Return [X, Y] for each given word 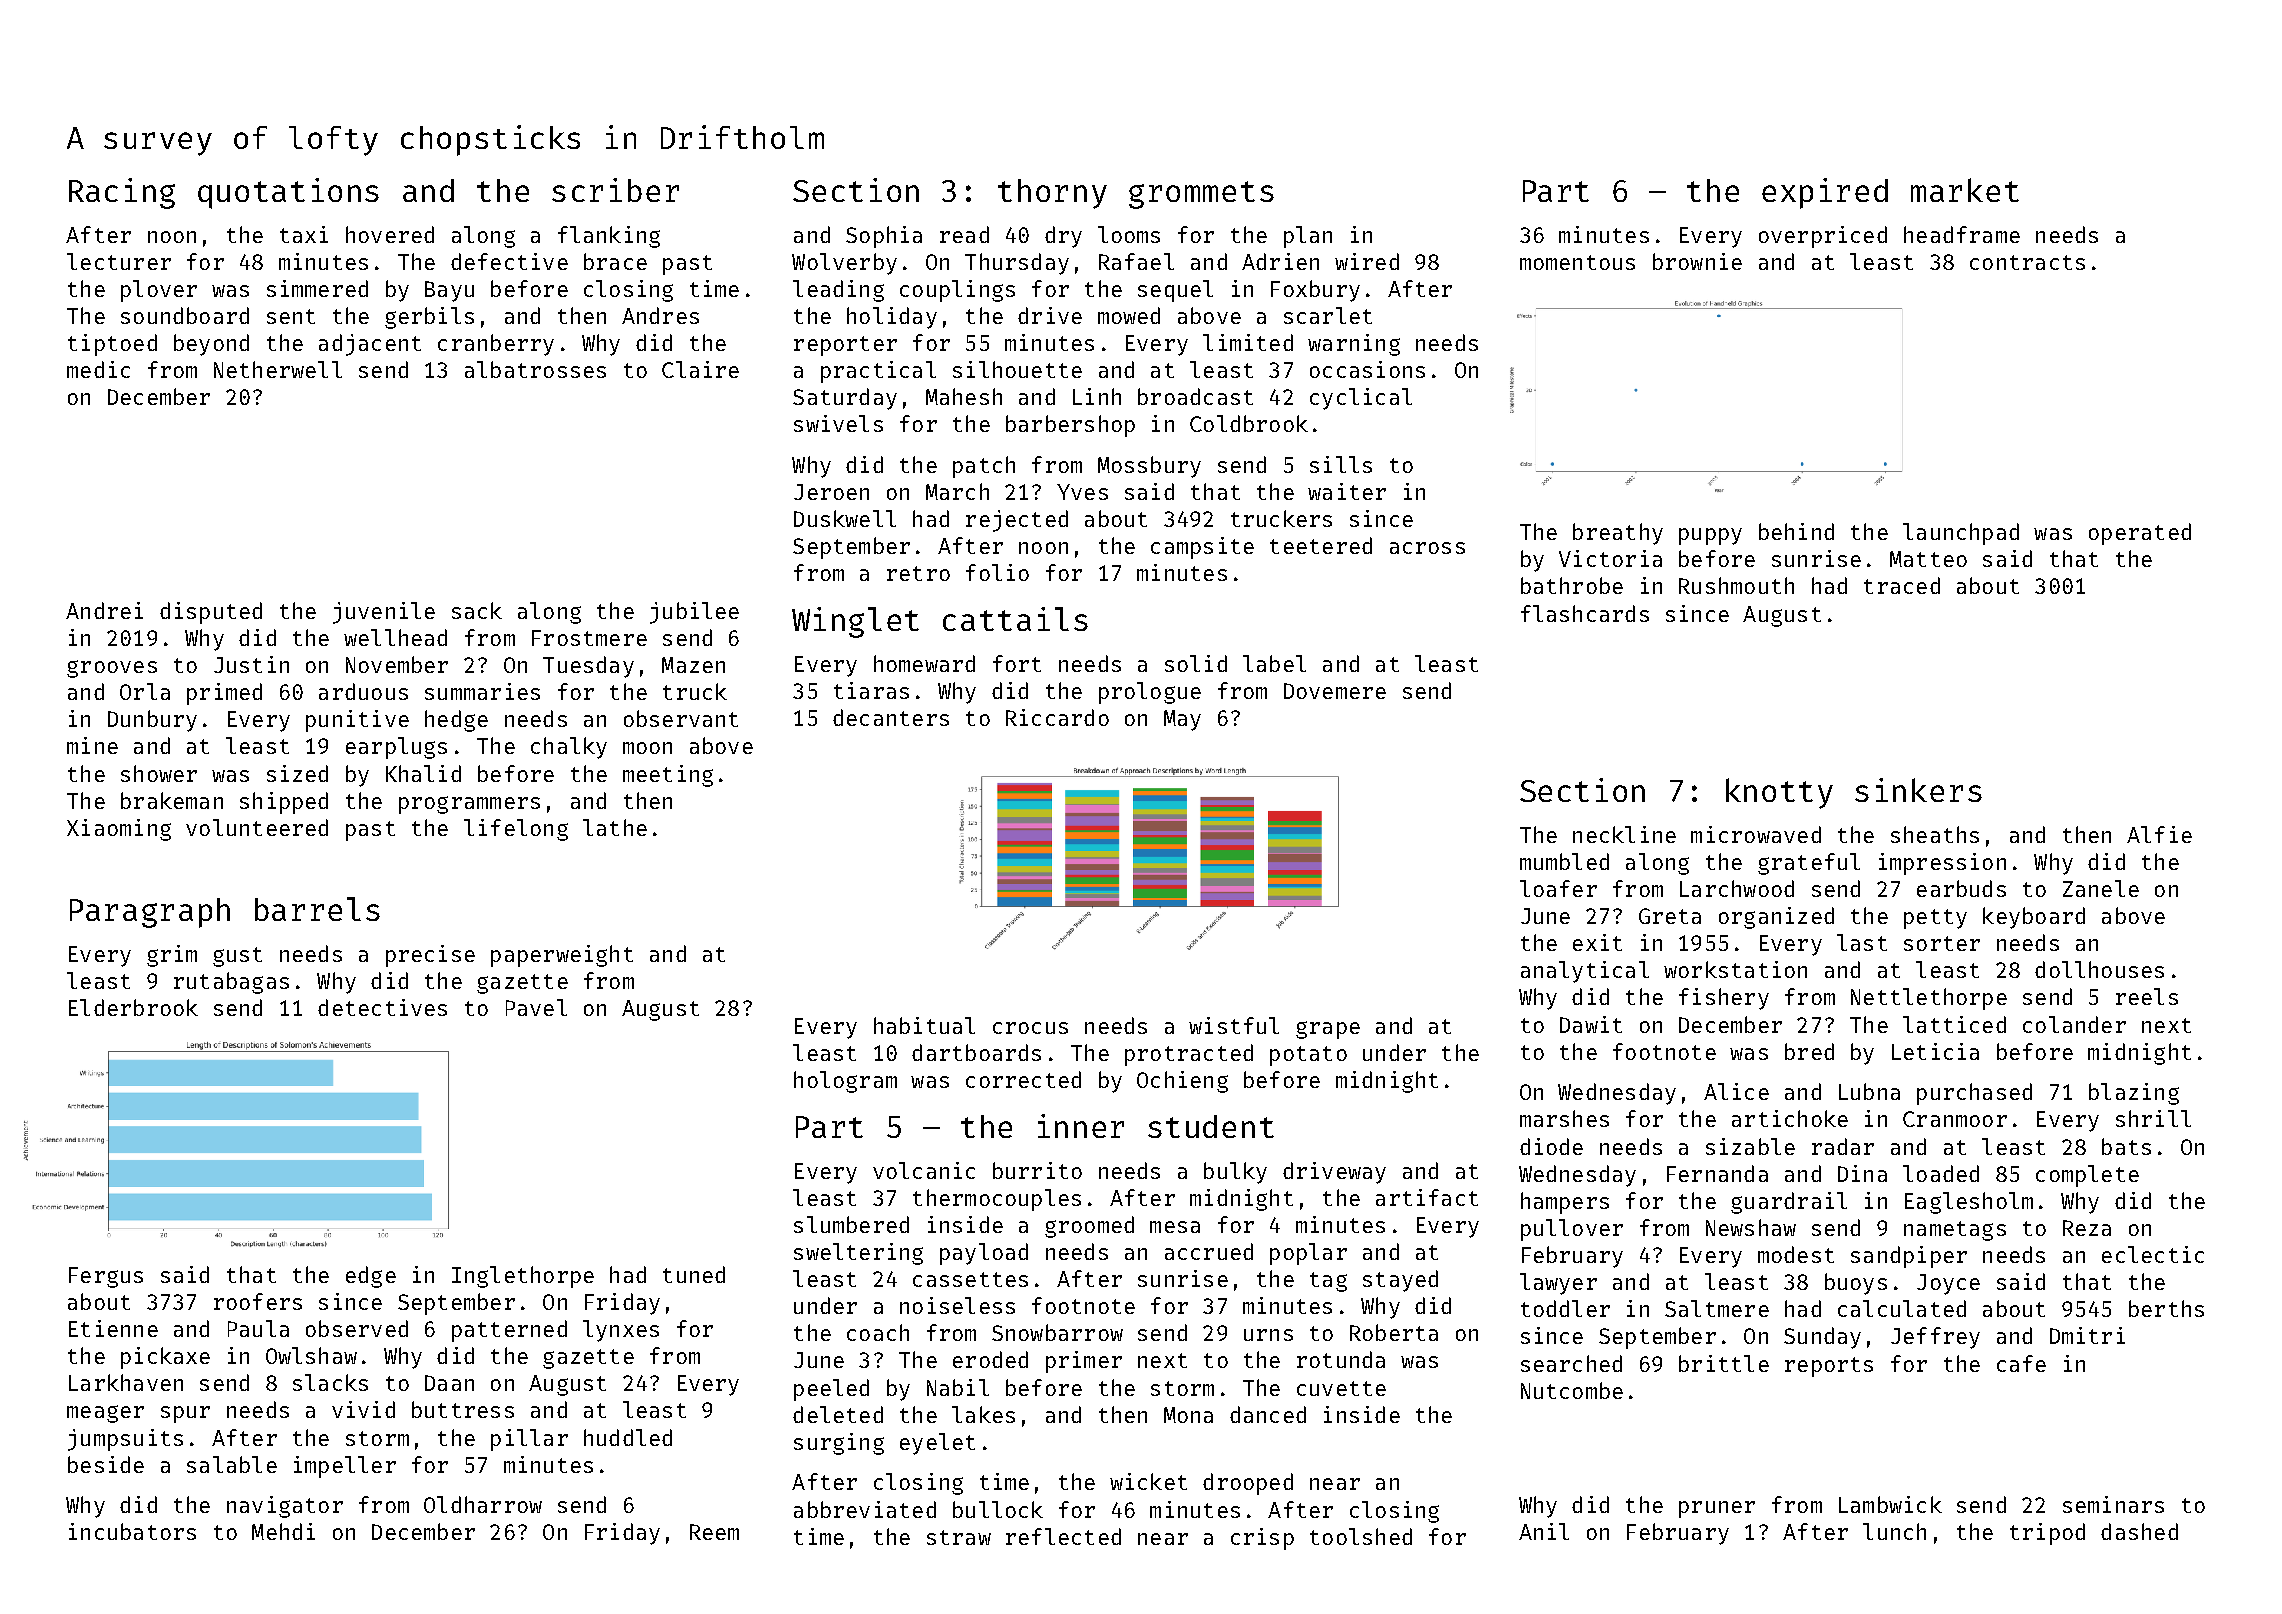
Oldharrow [483, 1504]
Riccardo [1057, 717]
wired [1367, 261]
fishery [1724, 999]
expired [1825, 193]
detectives [382, 1007]
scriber [615, 190]
